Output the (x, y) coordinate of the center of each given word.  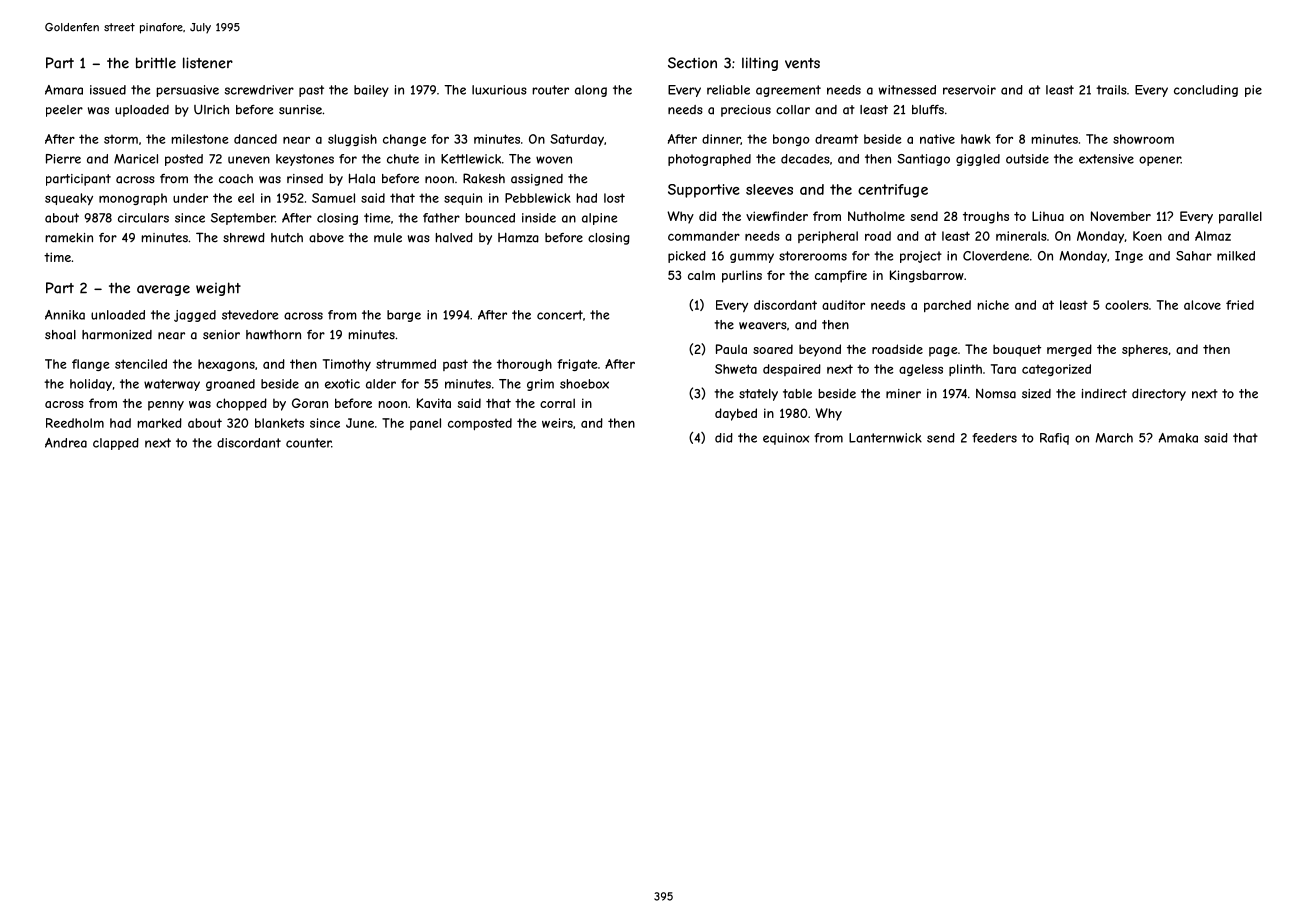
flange (91, 365)
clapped (116, 444)
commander (704, 236)
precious (746, 111)
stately (758, 395)
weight (218, 289)
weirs (557, 423)
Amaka (1178, 438)
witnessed (907, 90)
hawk (976, 139)
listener (208, 63)
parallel (1240, 217)
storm (121, 139)
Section (692, 63)
